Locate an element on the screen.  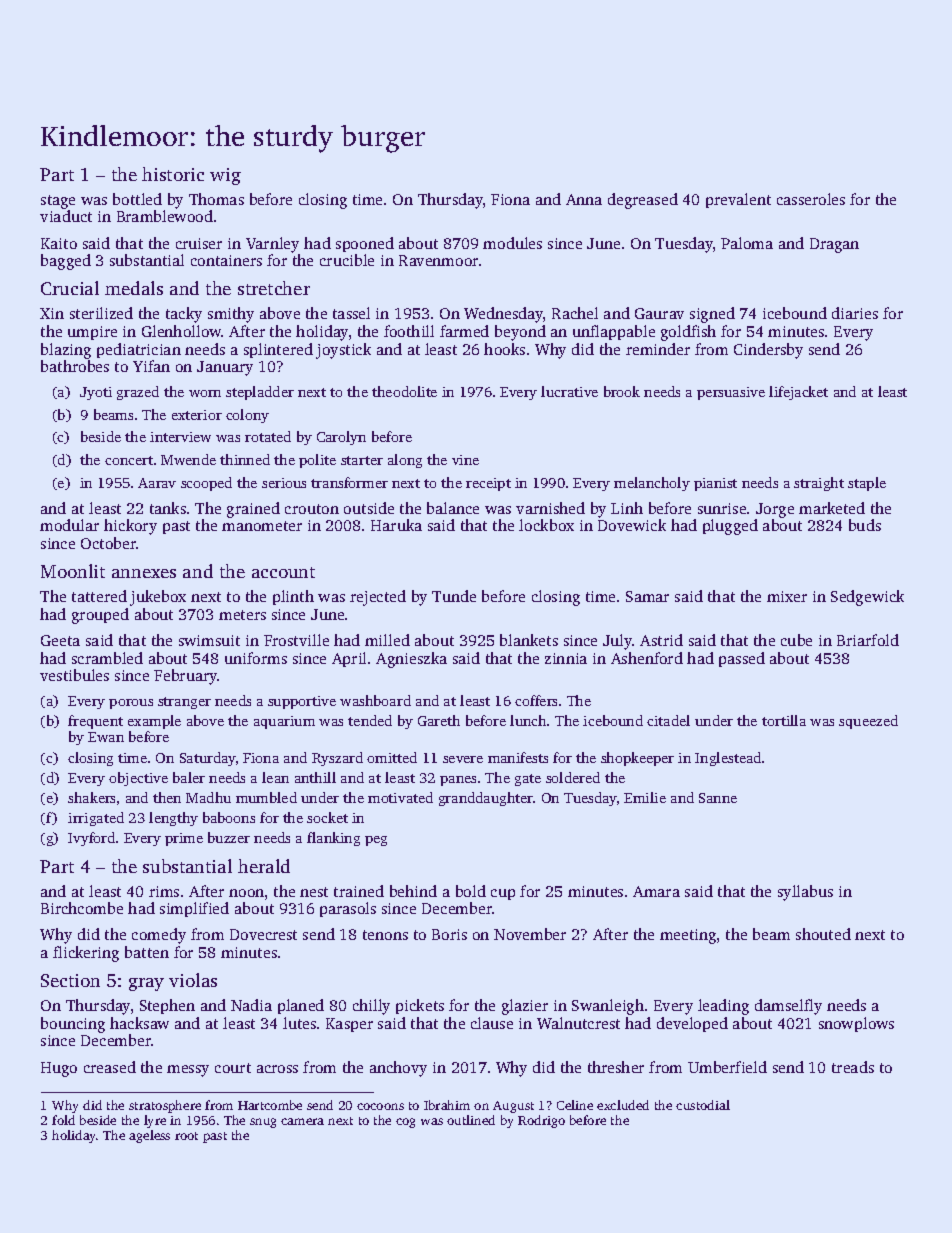
historic is located at coordinates (173, 174).
